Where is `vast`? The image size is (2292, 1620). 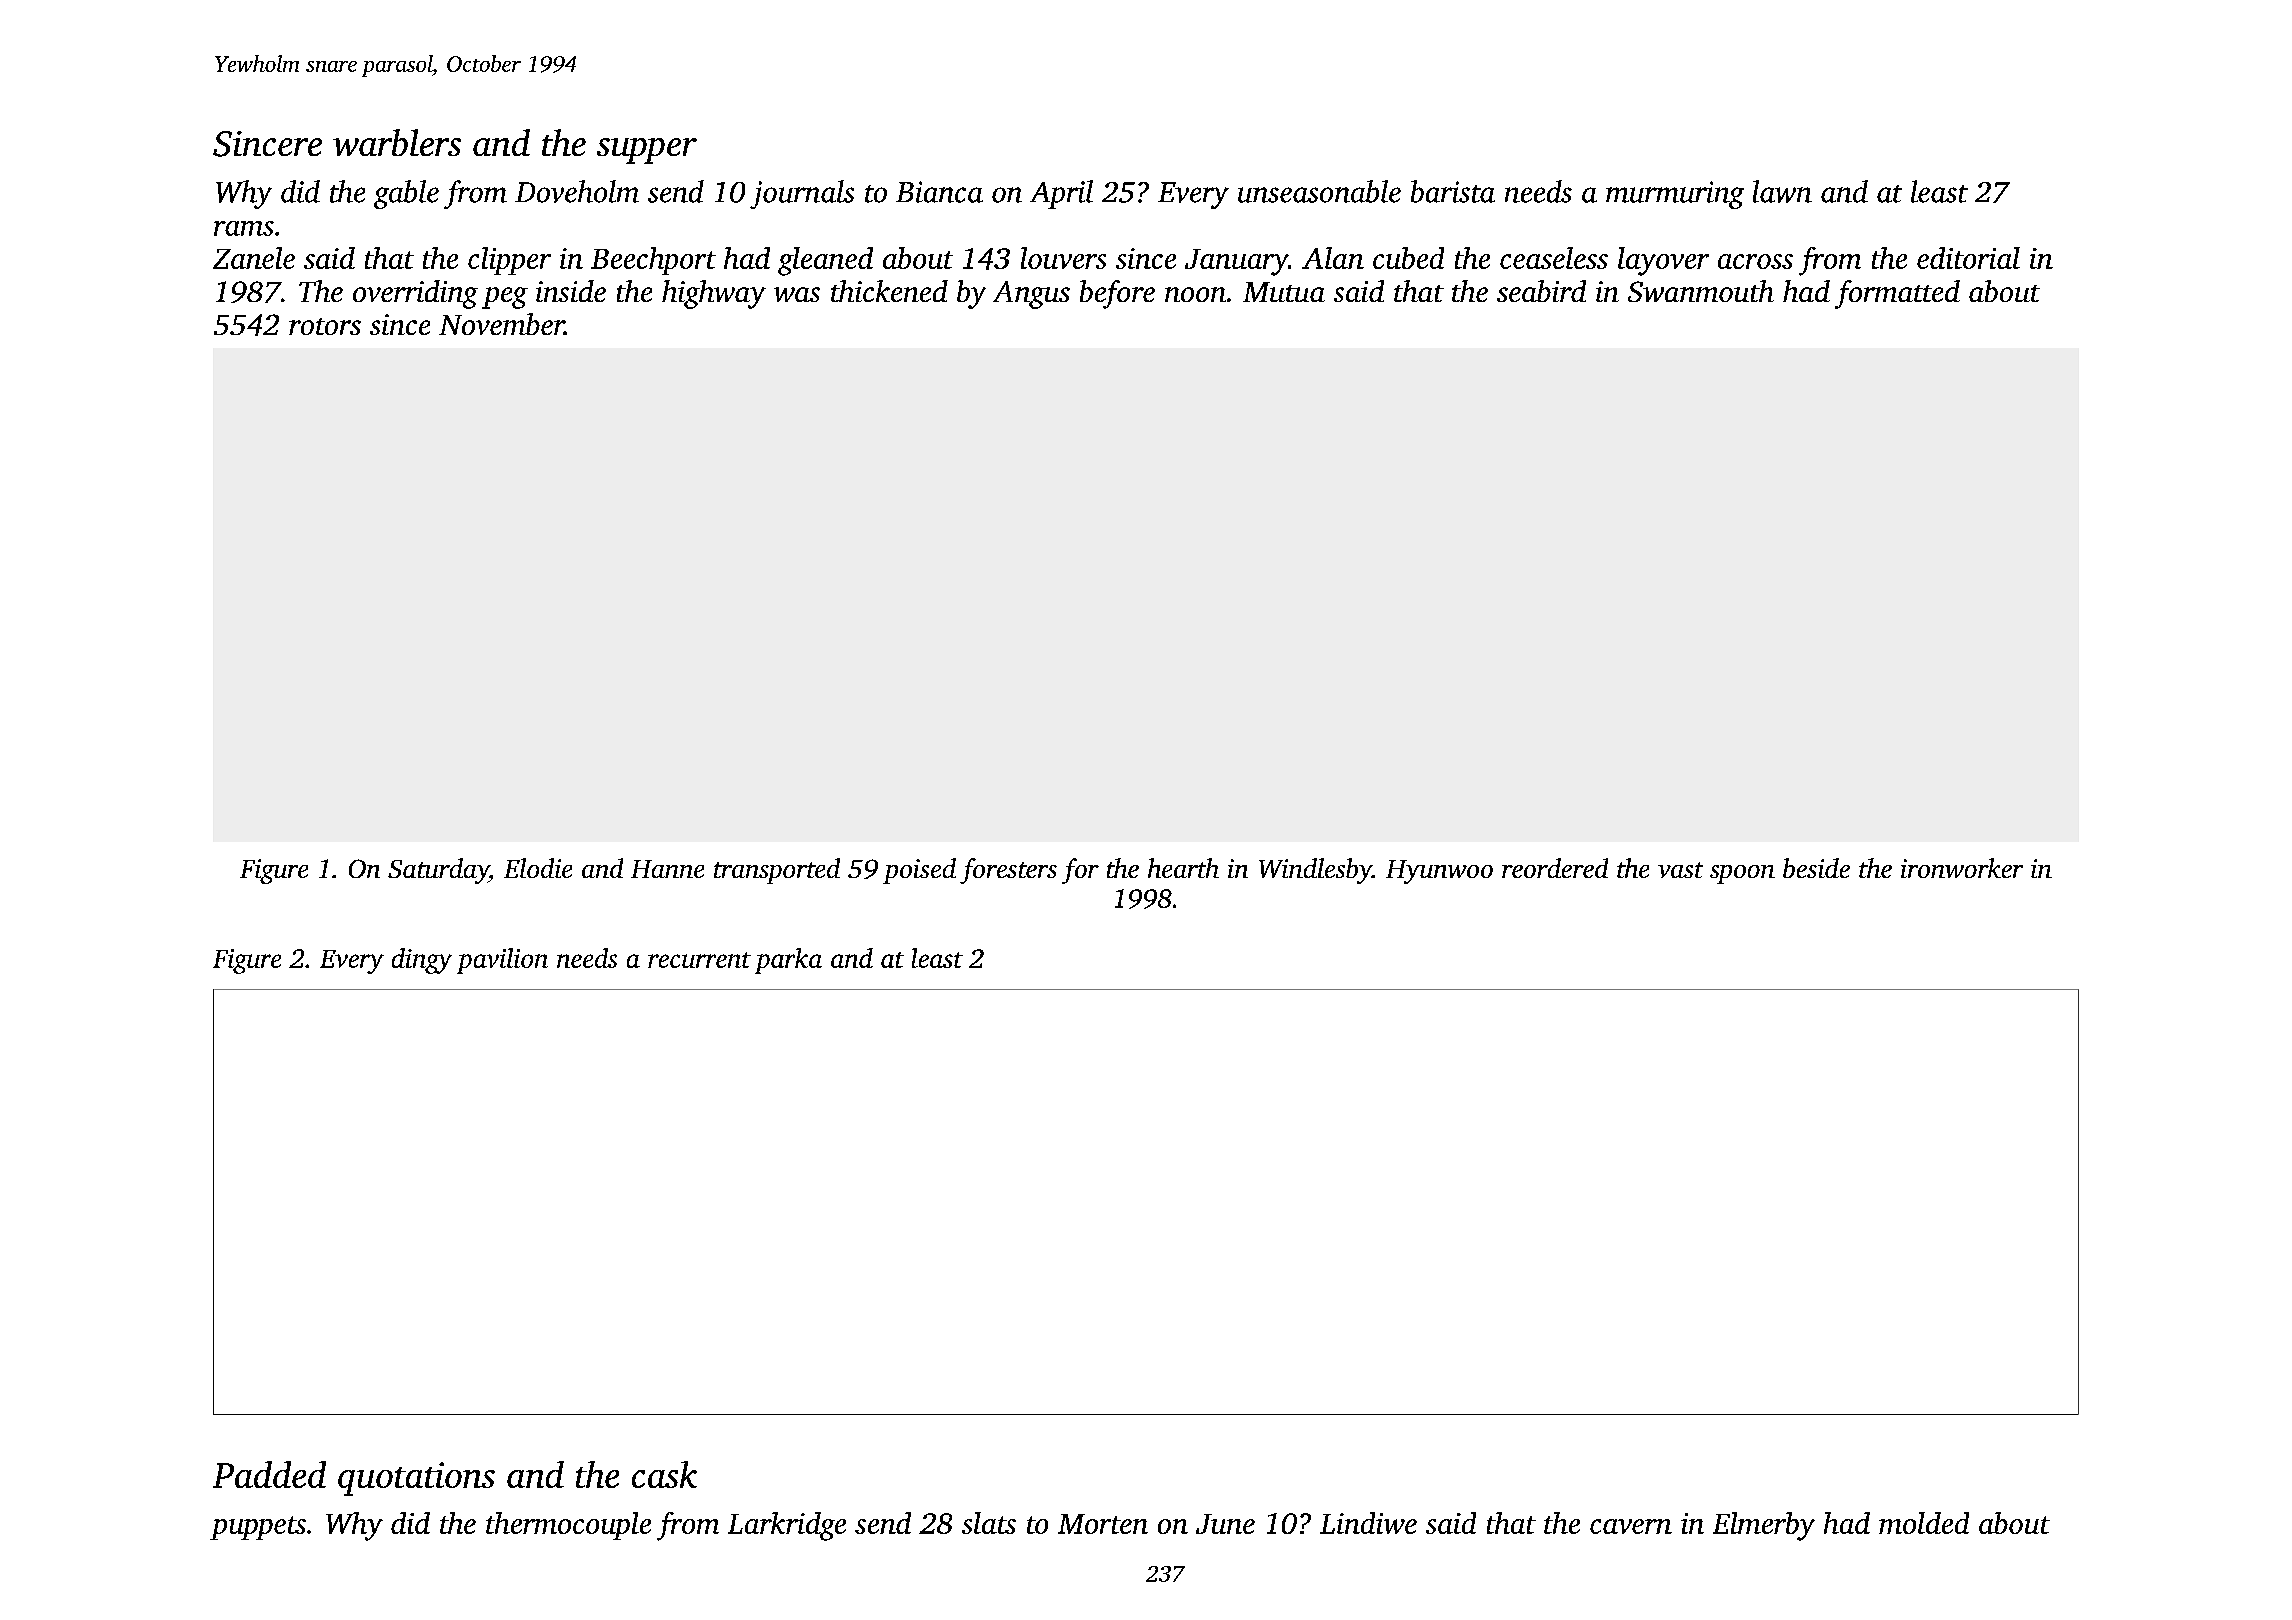 vast is located at coordinates (1680, 870).
